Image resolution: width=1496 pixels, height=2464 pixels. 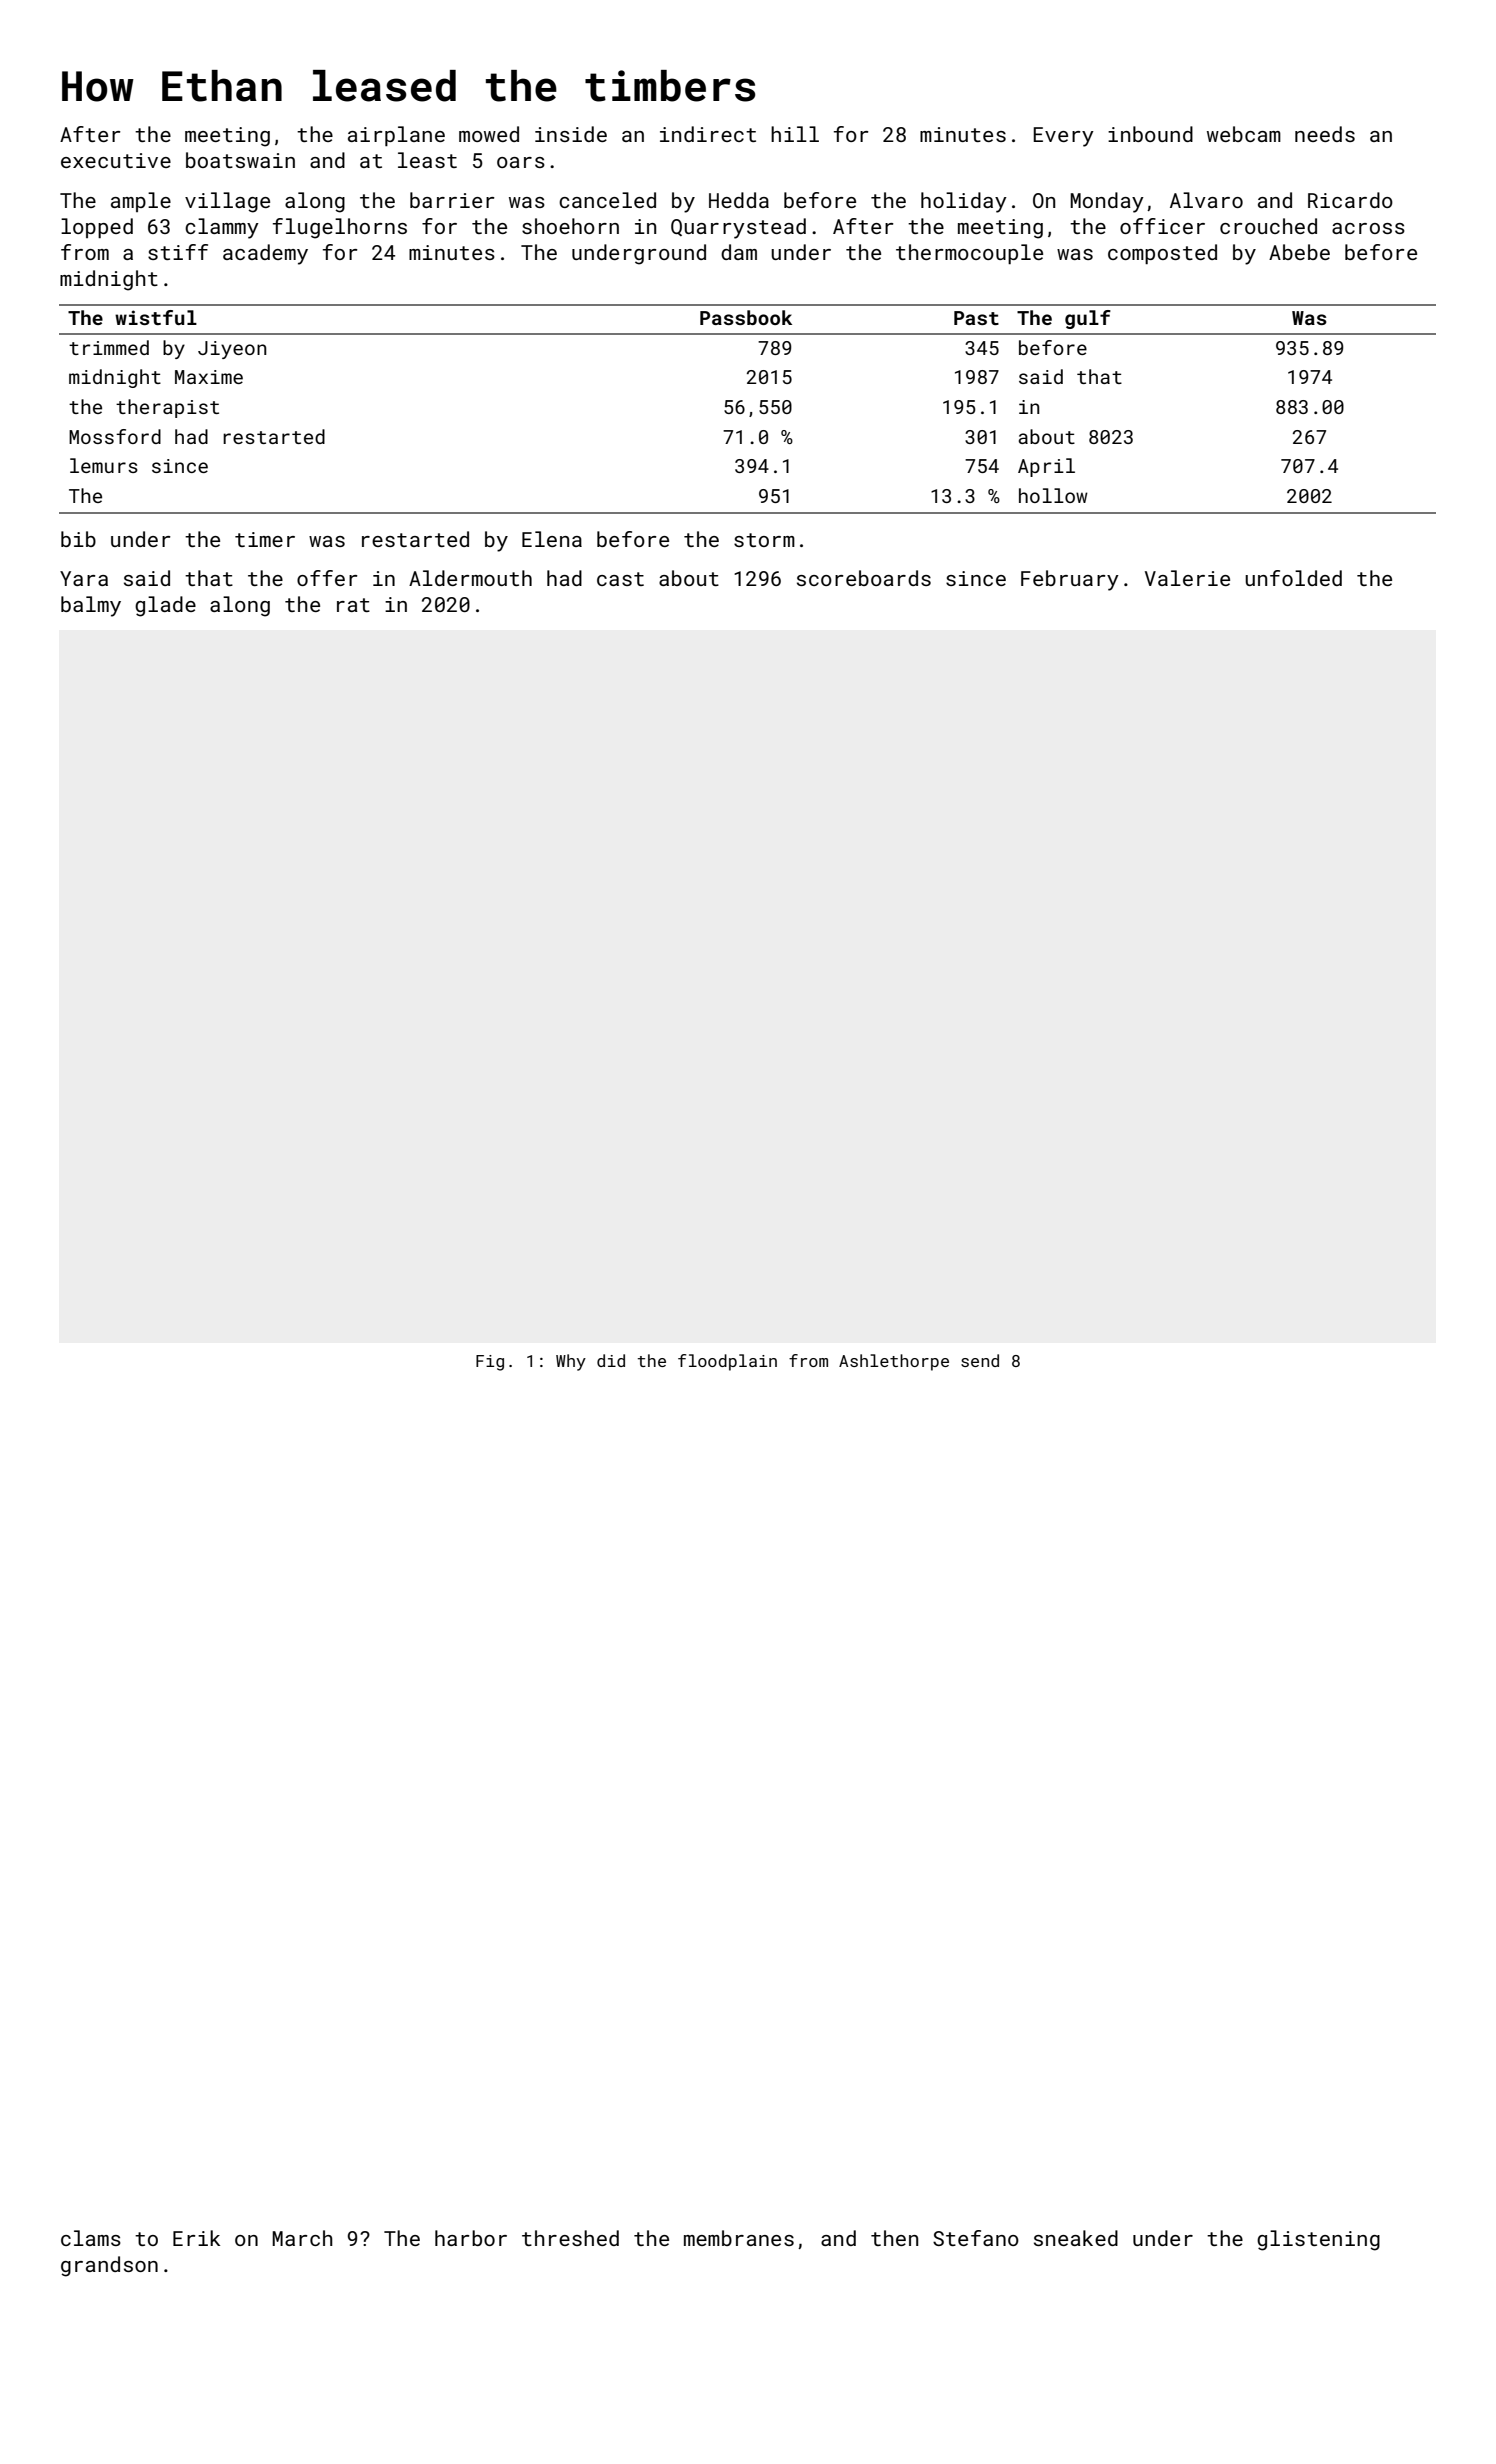 What do you see at coordinates (490, 1363) in the page?
I see `Fig` at bounding box center [490, 1363].
